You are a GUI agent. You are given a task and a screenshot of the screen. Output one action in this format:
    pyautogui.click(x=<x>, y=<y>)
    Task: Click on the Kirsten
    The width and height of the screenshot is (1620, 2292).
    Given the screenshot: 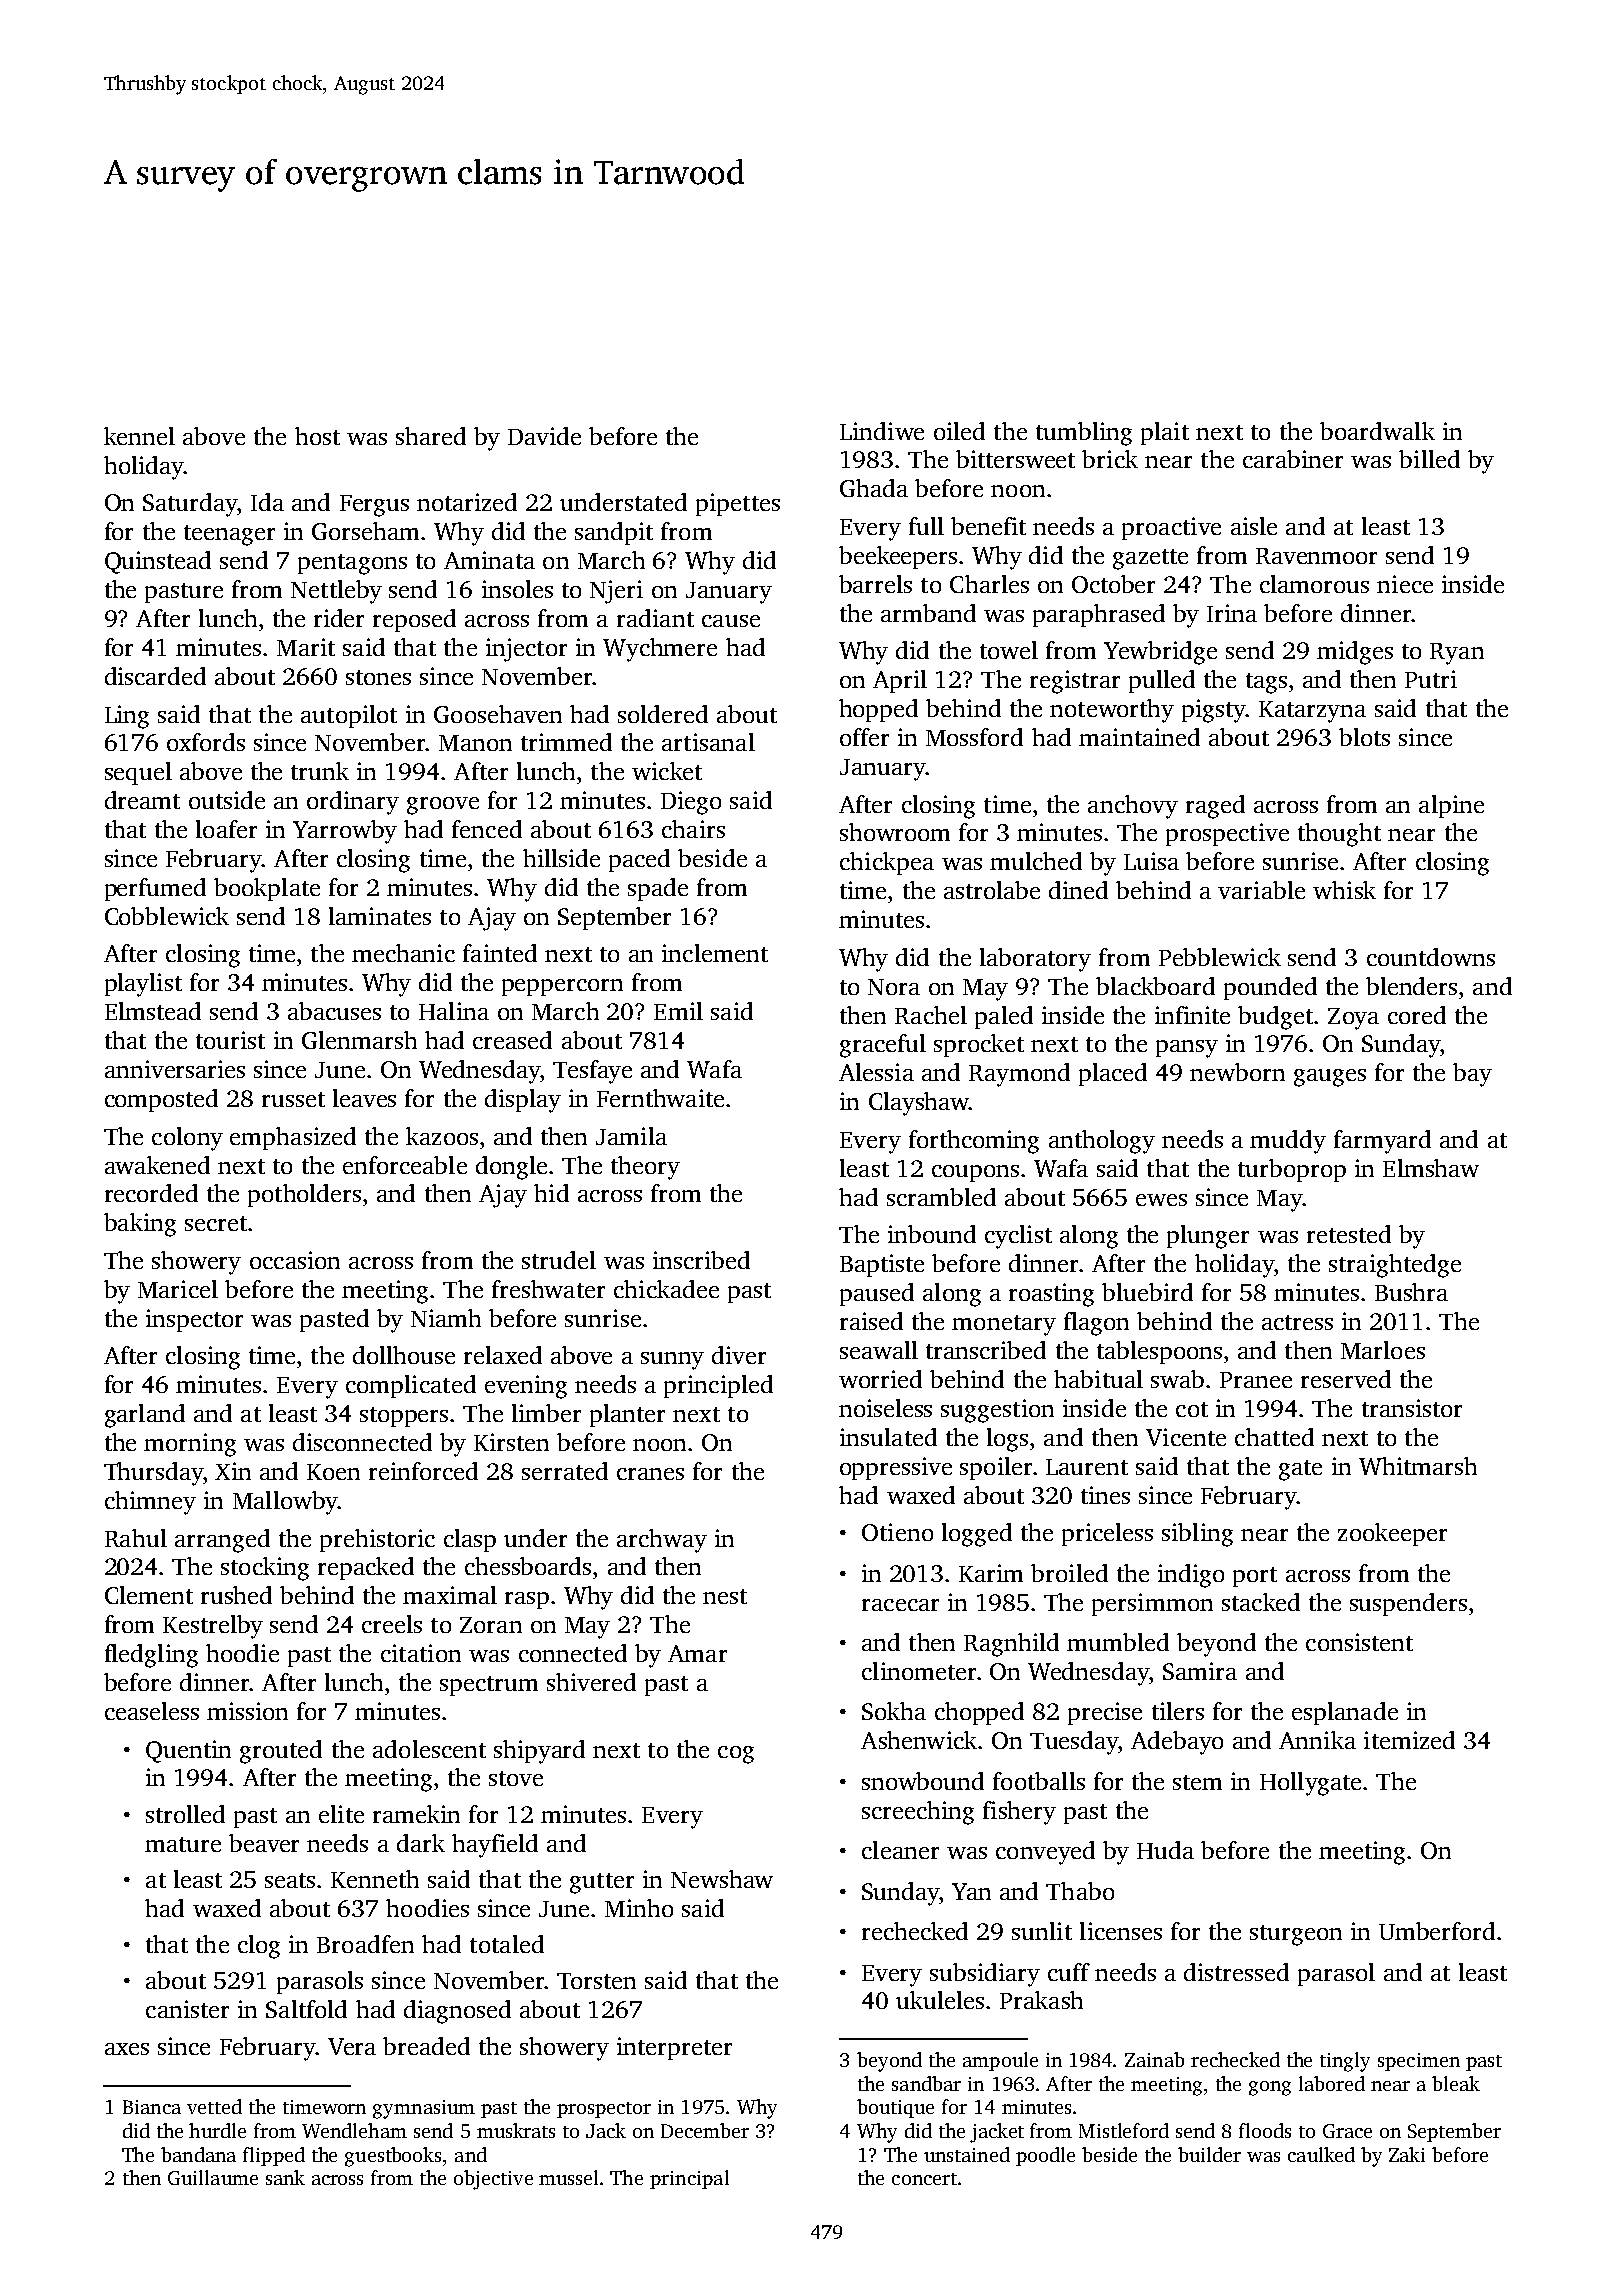 What is the action you would take?
    pyautogui.click(x=511, y=1442)
